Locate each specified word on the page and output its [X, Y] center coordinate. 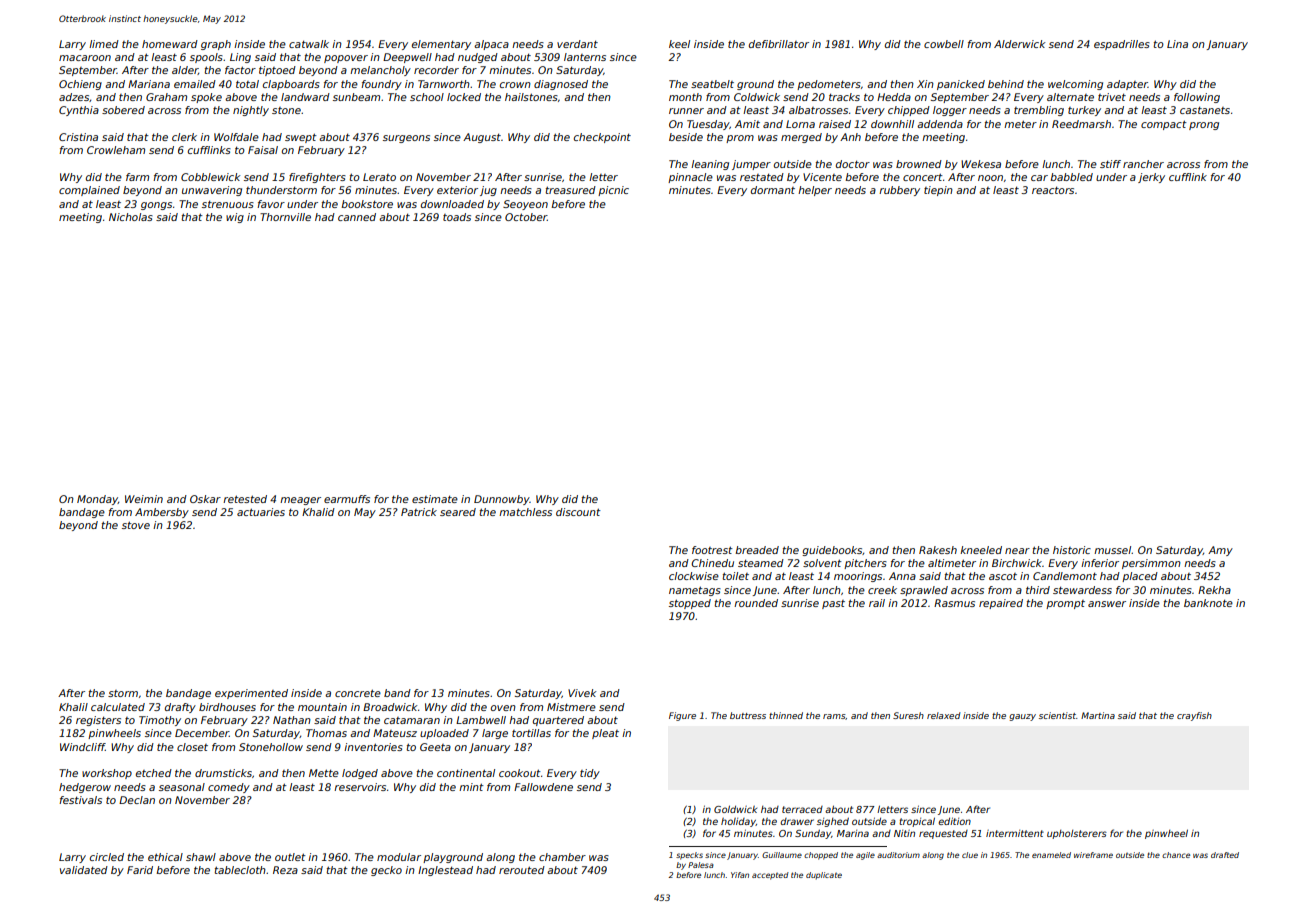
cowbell [944, 44]
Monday [97, 500]
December [202, 733]
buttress [748, 715]
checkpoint [602, 138]
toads [457, 217]
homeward [170, 44]
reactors [1053, 190]
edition [954, 821]
